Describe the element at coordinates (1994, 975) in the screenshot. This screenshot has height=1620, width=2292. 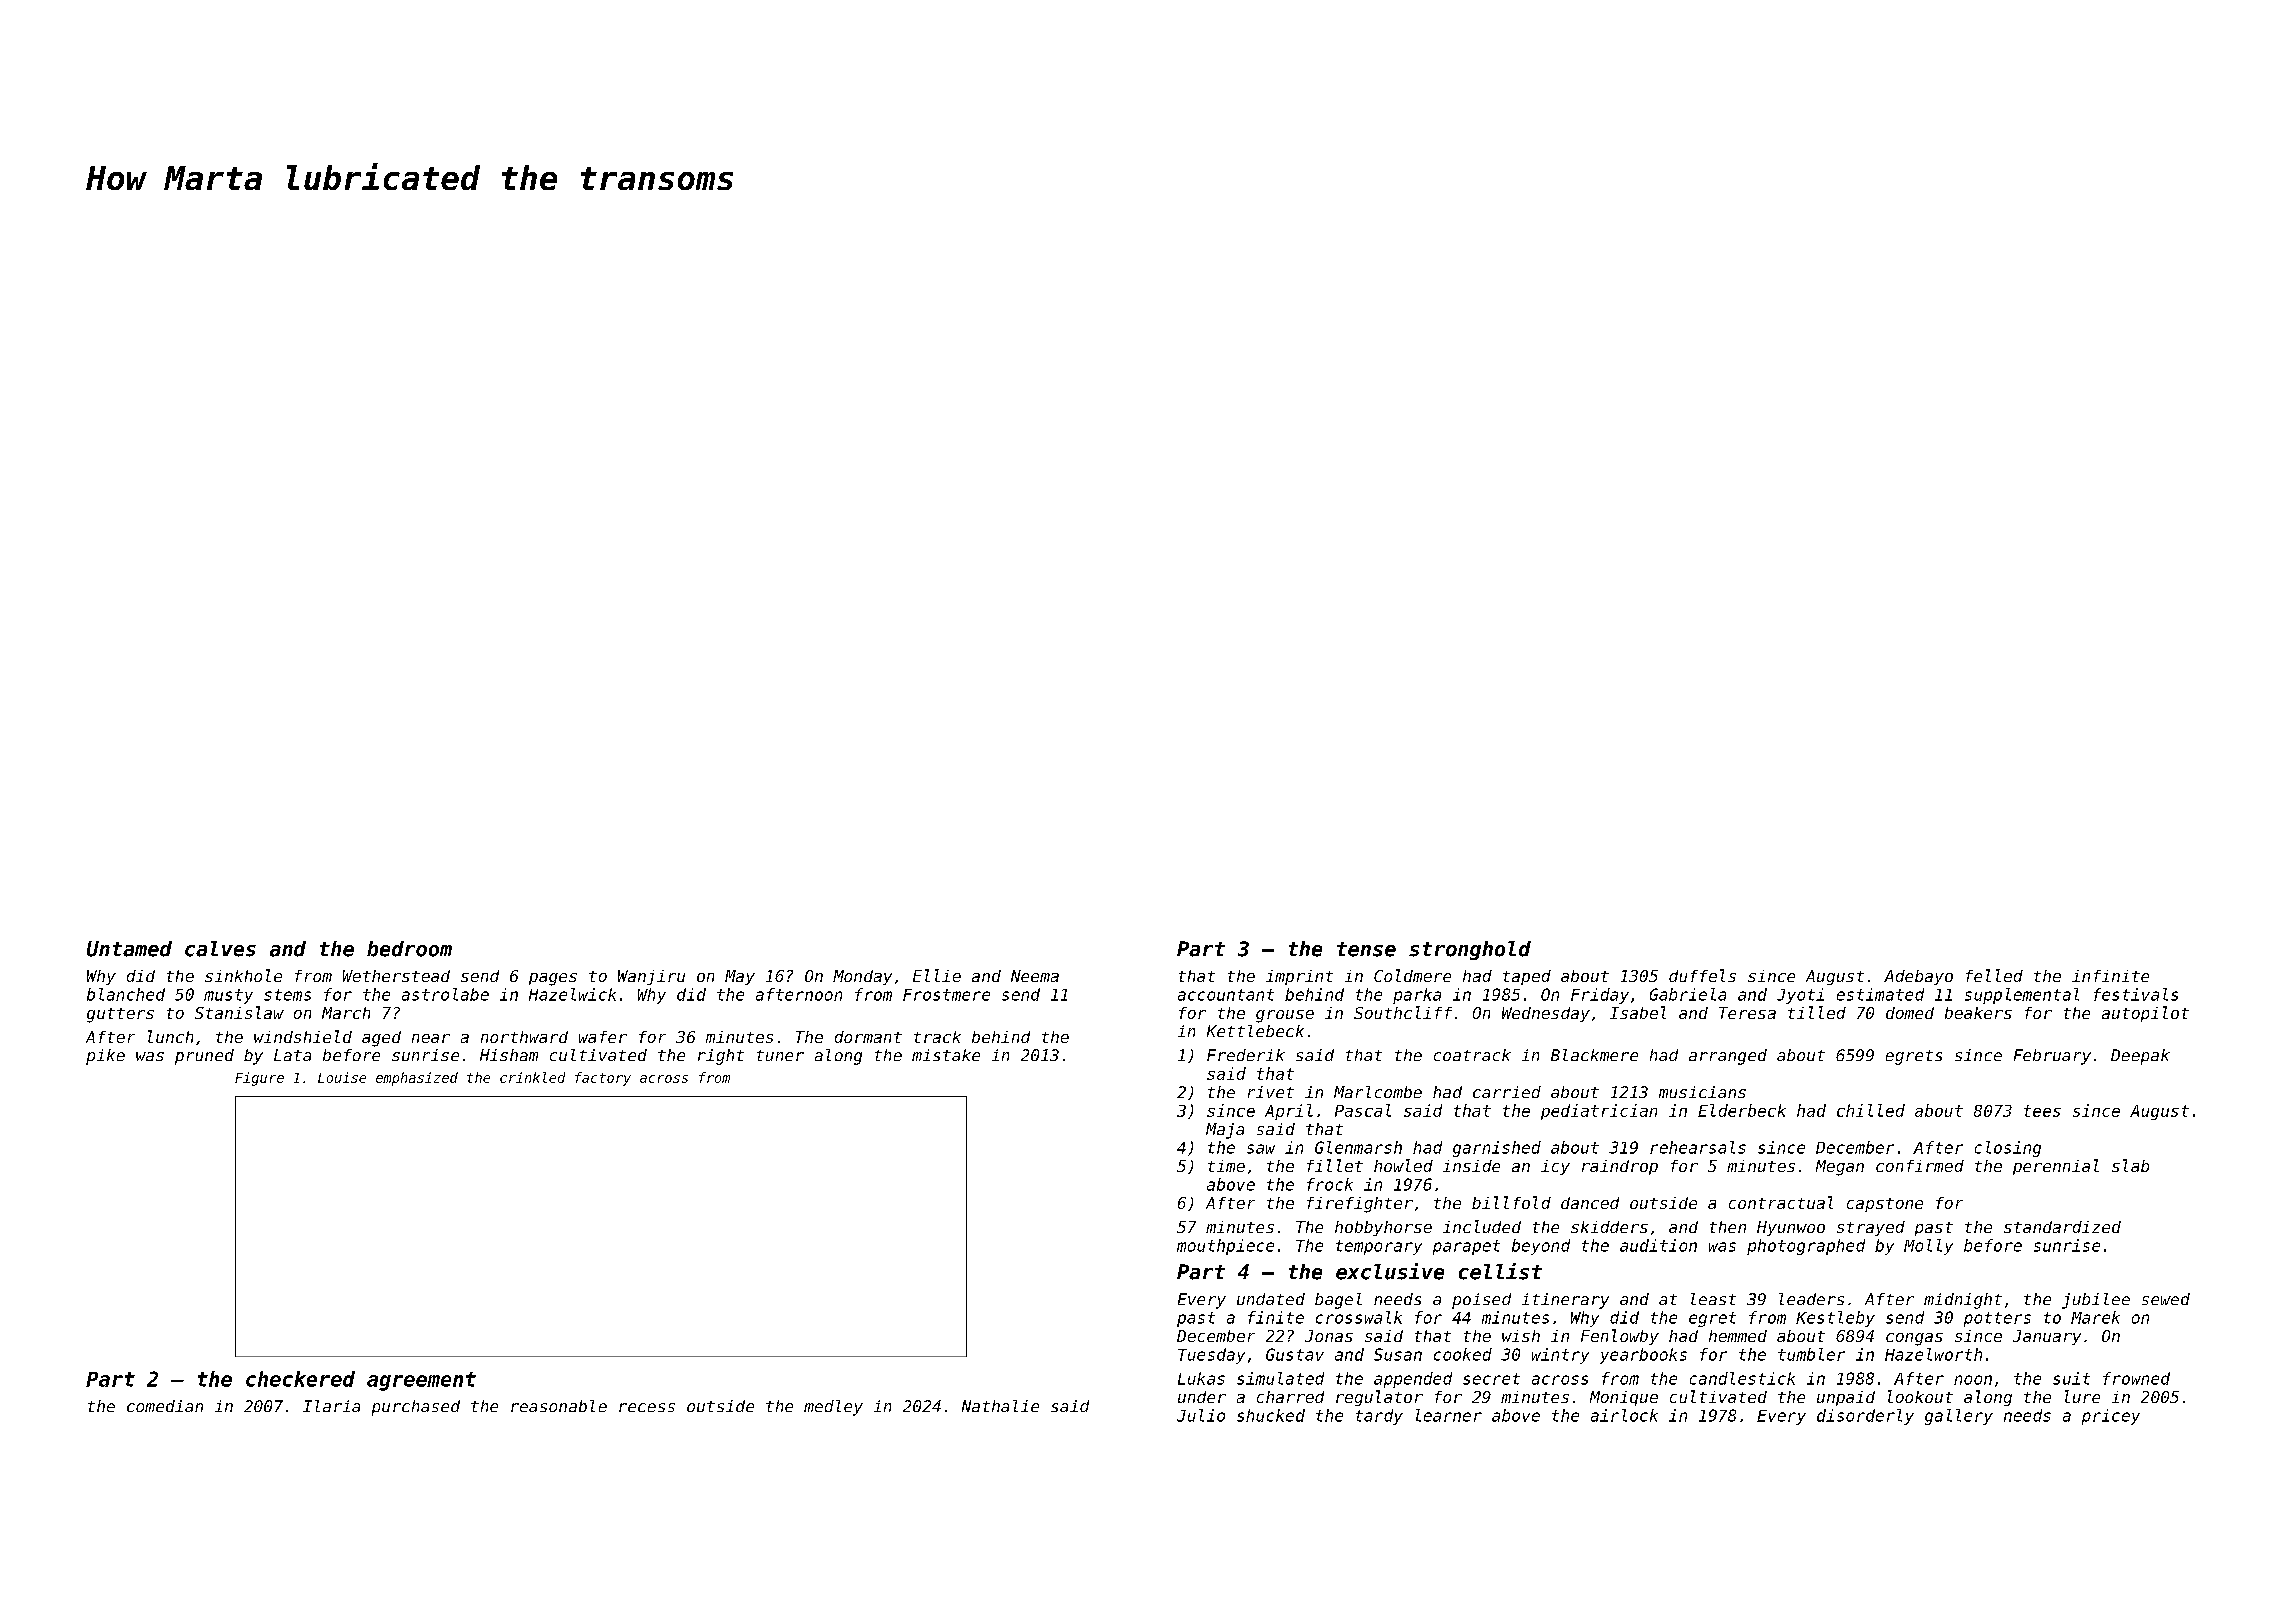
I see `felled` at that location.
